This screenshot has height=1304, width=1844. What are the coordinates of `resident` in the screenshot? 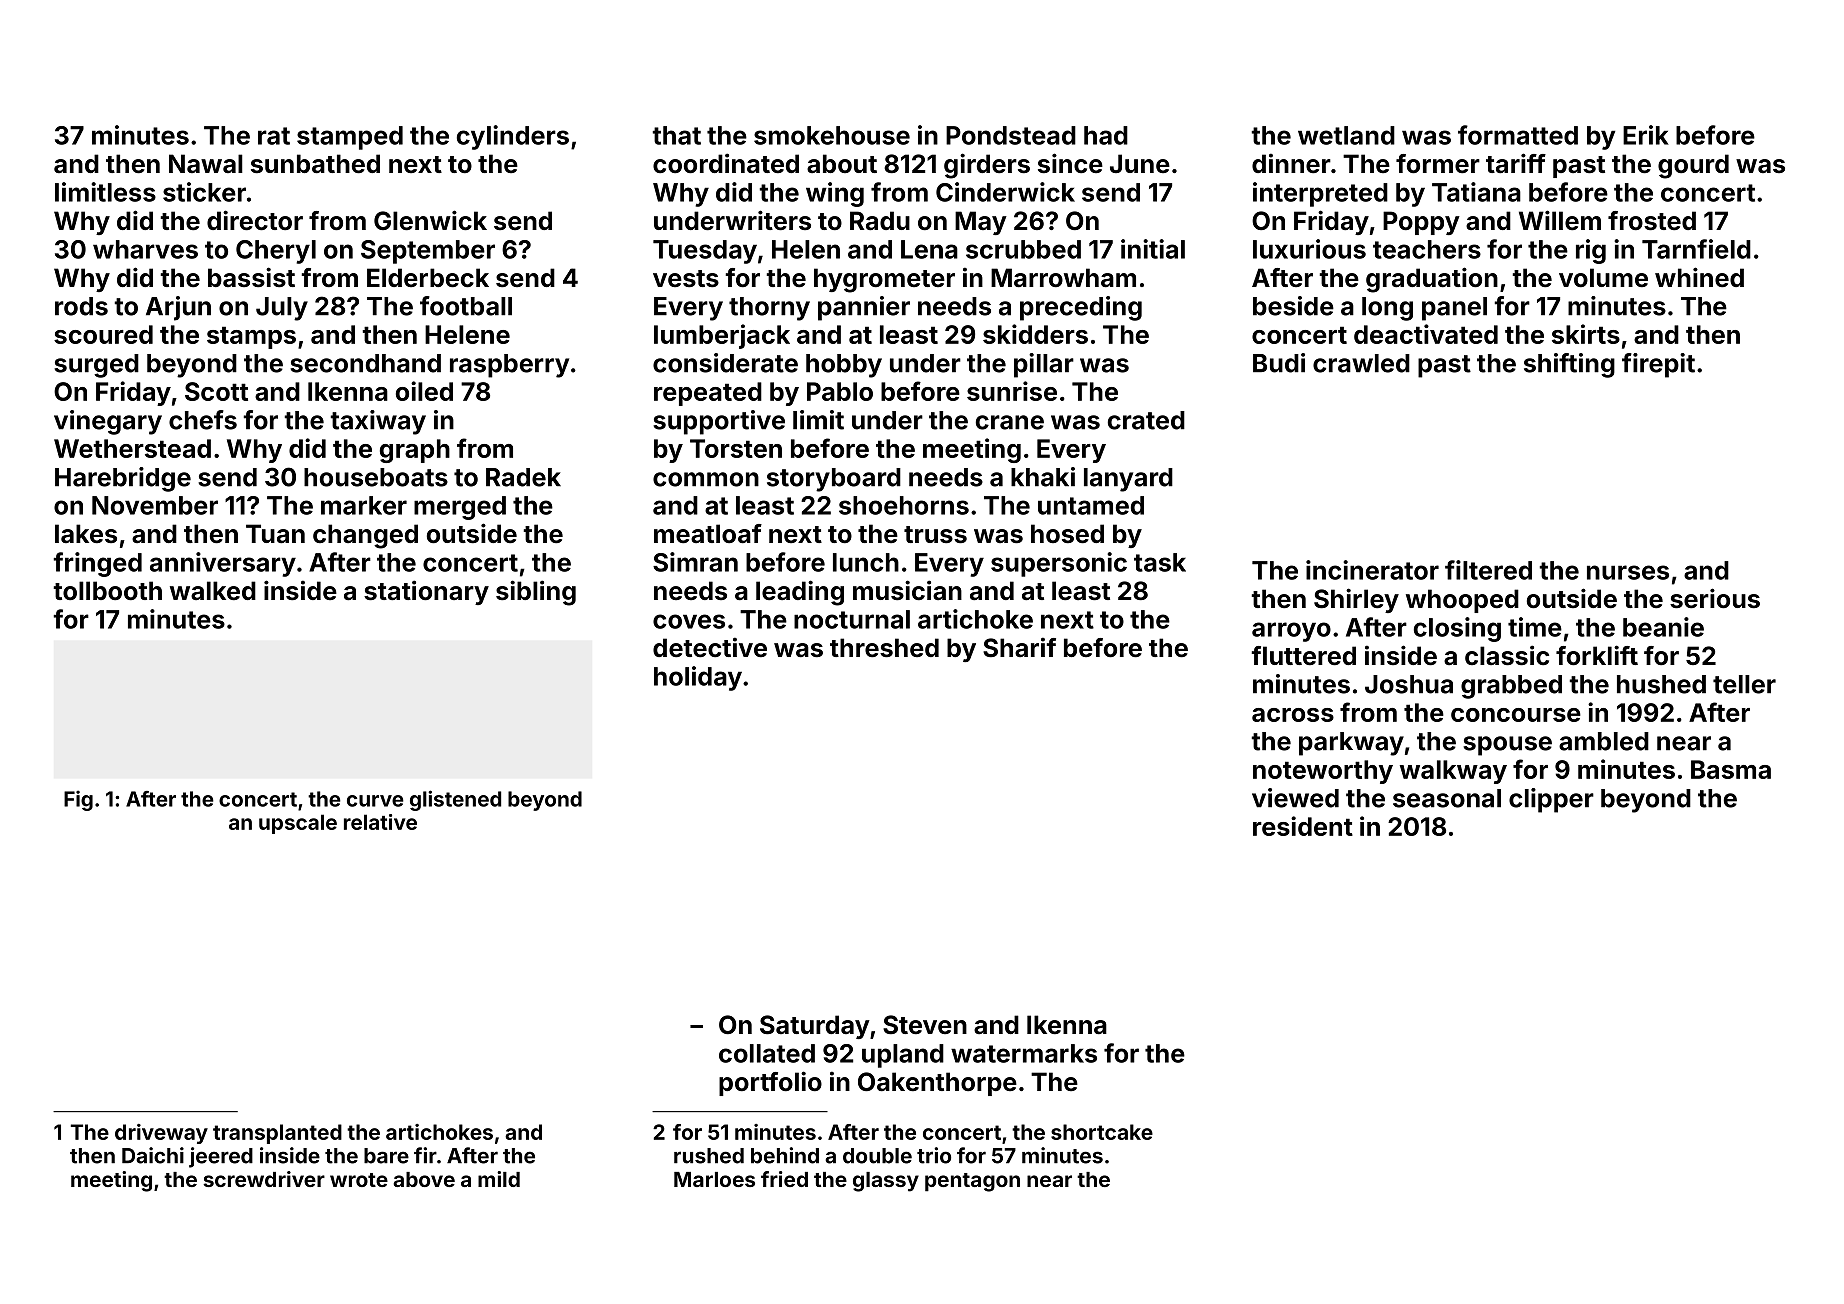 It's located at (1303, 826).
